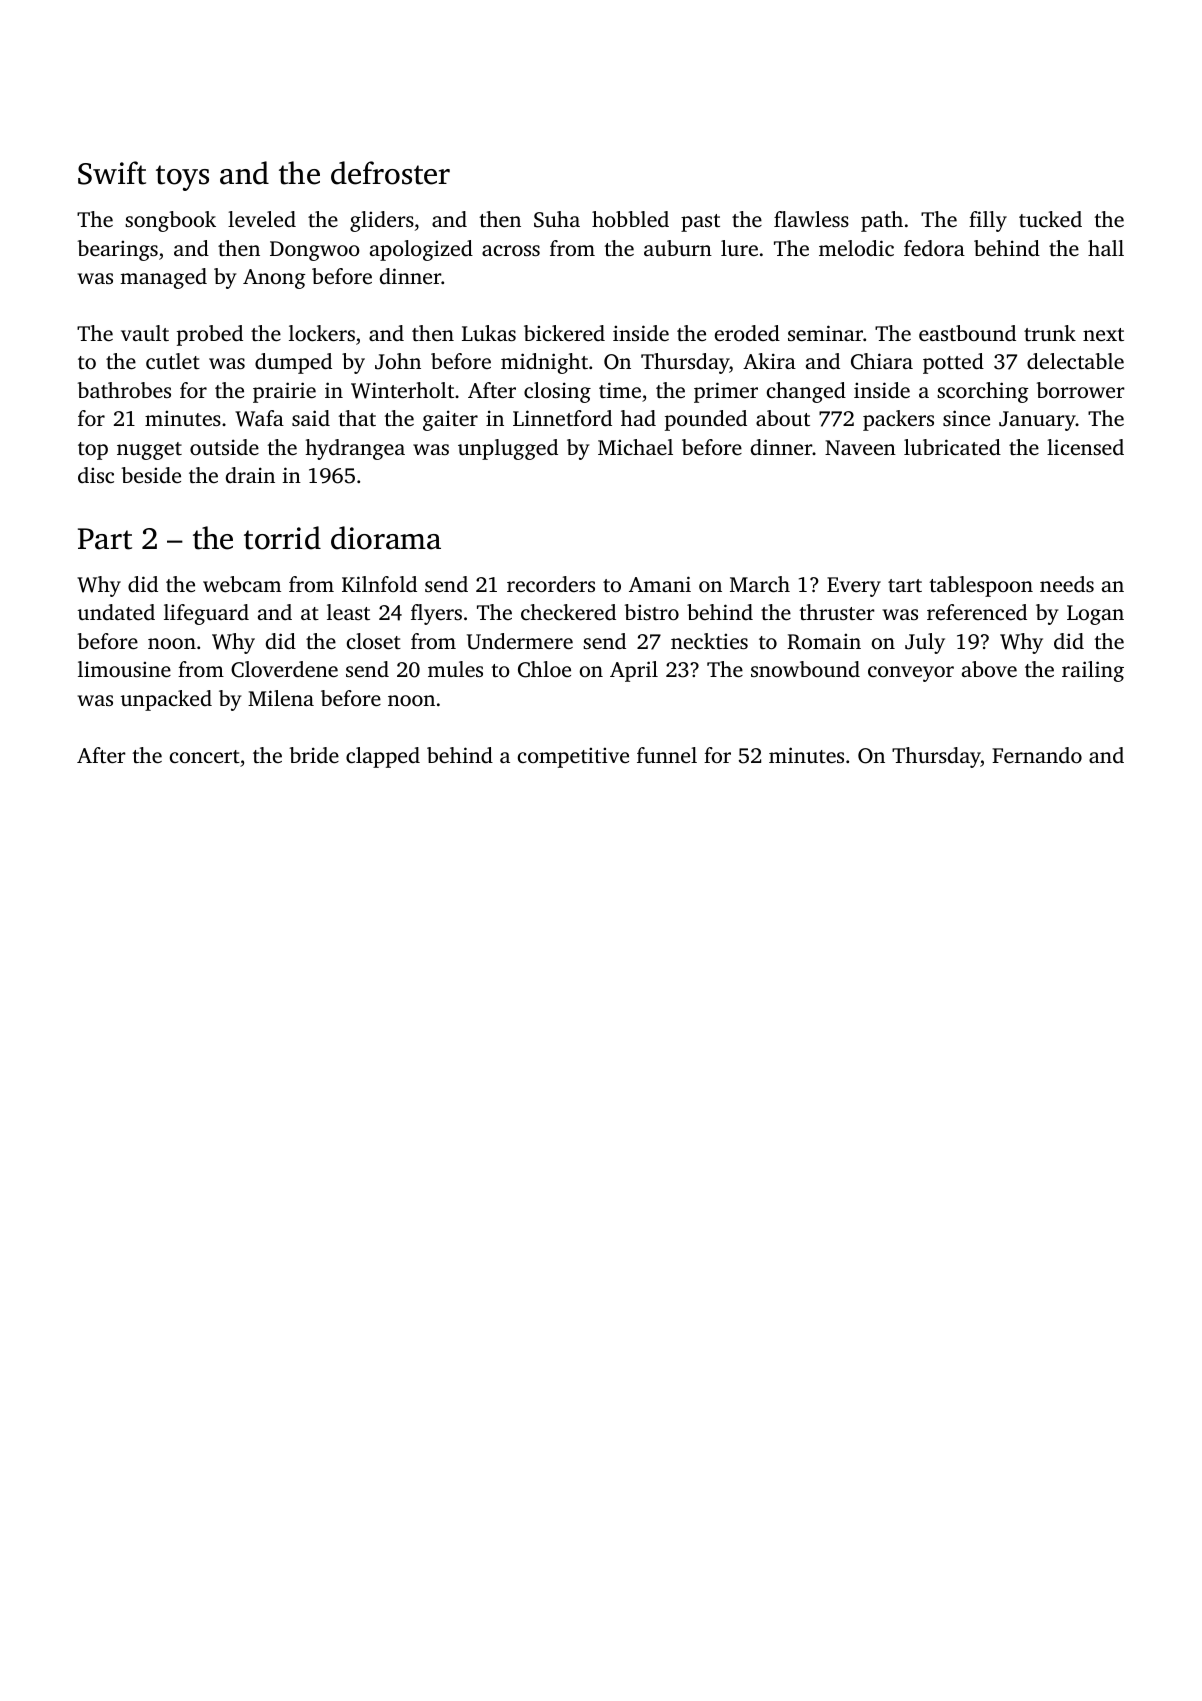 Image resolution: width=1202 pixels, height=1701 pixels. What do you see at coordinates (124, 669) in the screenshot?
I see `limousine` at bounding box center [124, 669].
